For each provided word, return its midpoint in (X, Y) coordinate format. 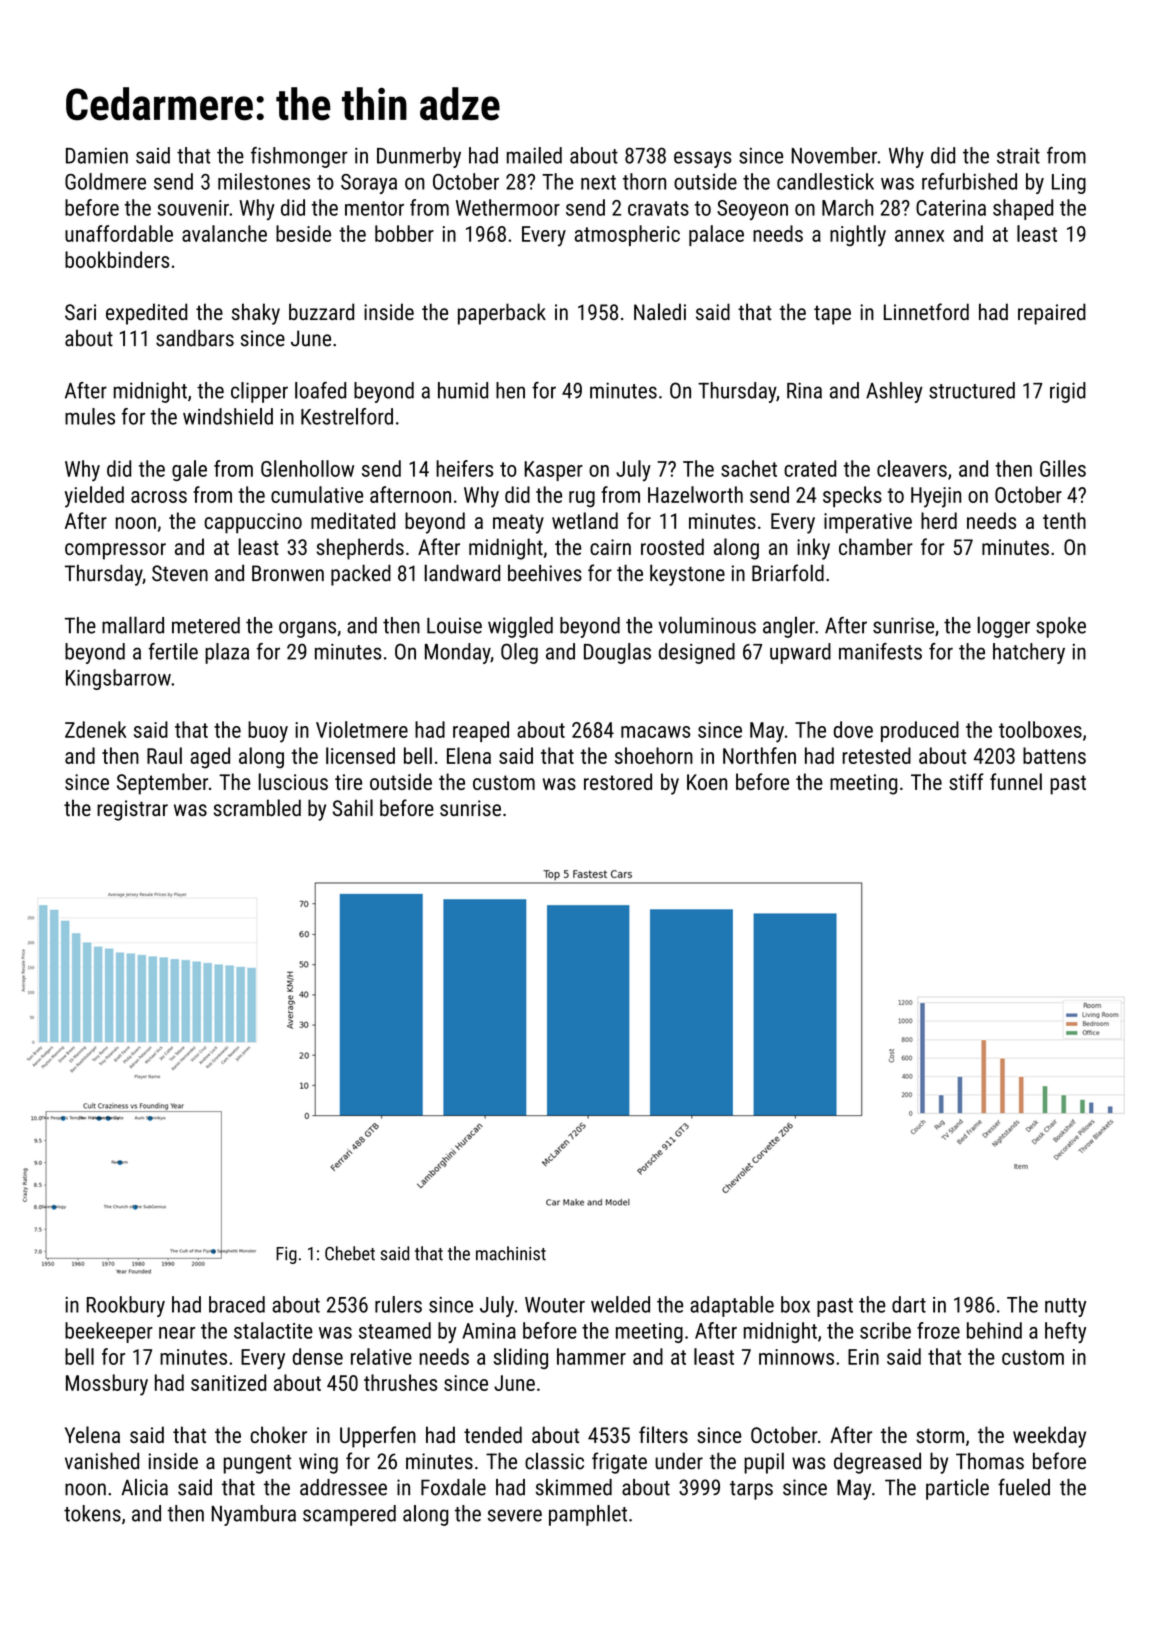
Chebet (350, 1253)
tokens (92, 1513)
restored (618, 781)
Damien (97, 156)
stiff (966, 781)
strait (1018, 155)
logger (1003, 627)
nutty (1065, 1307)
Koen (707, 782)
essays (703, 159)
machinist (511, 1253)
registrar (132, 810)
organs (307, 629)
